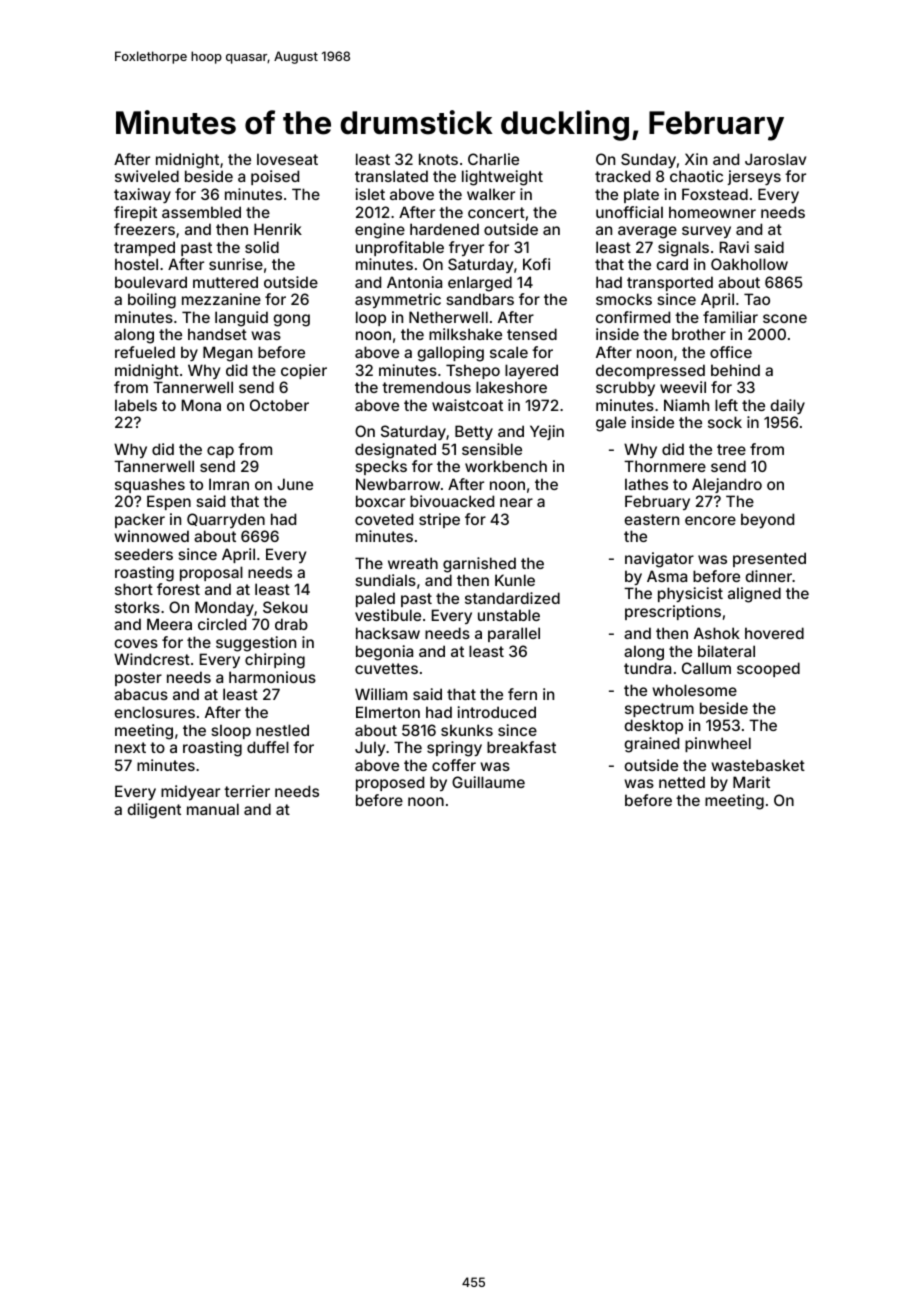 This page has width=924, height=1308. I want to click on diligent, so click(154, 811).
